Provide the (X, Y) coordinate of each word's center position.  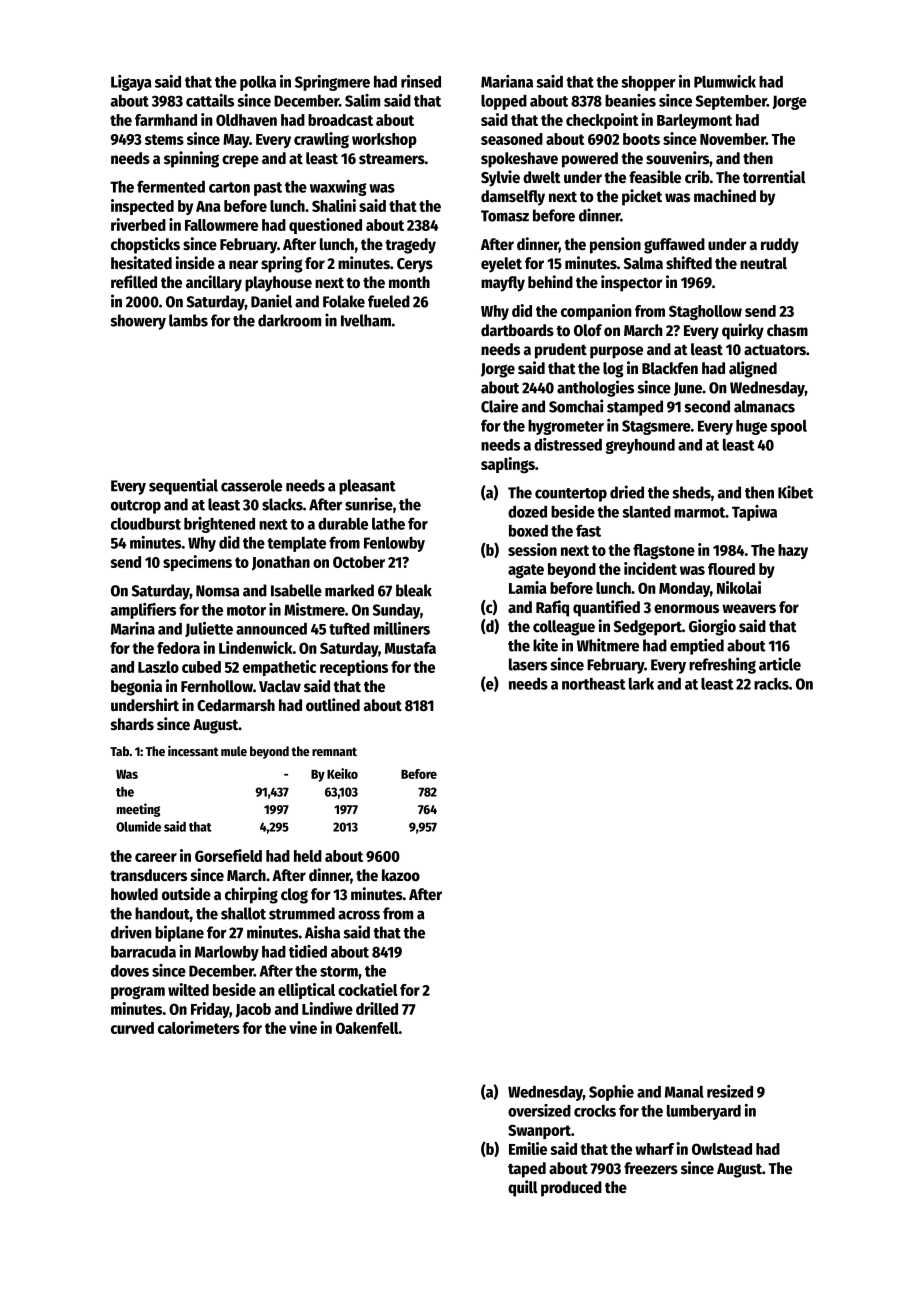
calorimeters (199, 1027)
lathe (388, 524)
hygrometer (566, 427)
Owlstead (722, 1149)
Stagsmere (656, 427)
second (707, 406)
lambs (188, 320)
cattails (210, 100)
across (359, 915)
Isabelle (296, 590)
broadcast (340, 120)
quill (523, 1188)
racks (771, 683)
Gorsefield (228, 855)
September (731, 102)
